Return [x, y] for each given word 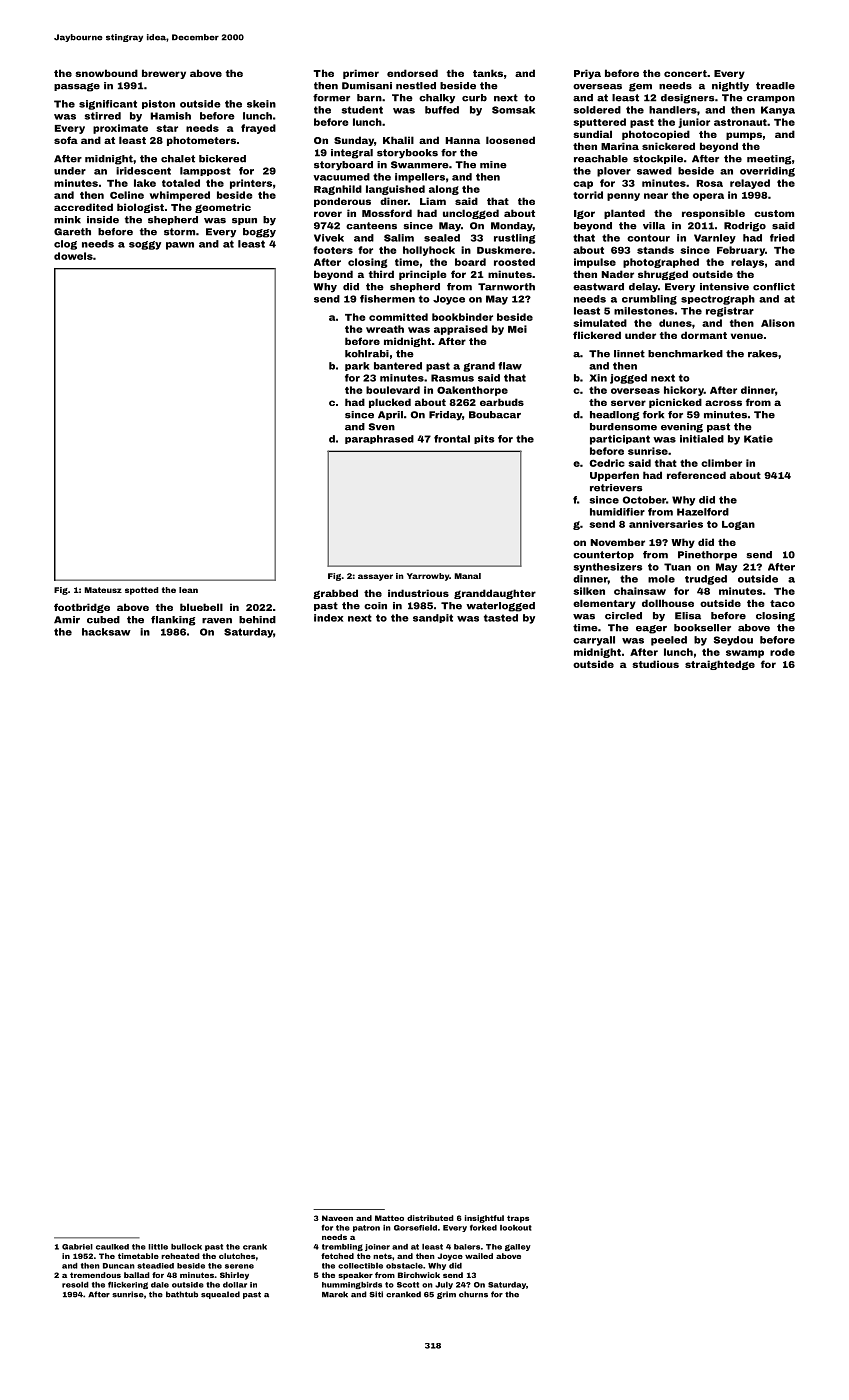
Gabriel [77, 1247]
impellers [420, 178]
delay [643, 288]
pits [484, 439]
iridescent [143, 171]
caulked [112, 1247]
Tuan [677, 567]
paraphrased [379, 439]
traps [518, 1219]
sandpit [433, 618]
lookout [516, 1228]
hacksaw [106, 632]
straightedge [720, 665]
